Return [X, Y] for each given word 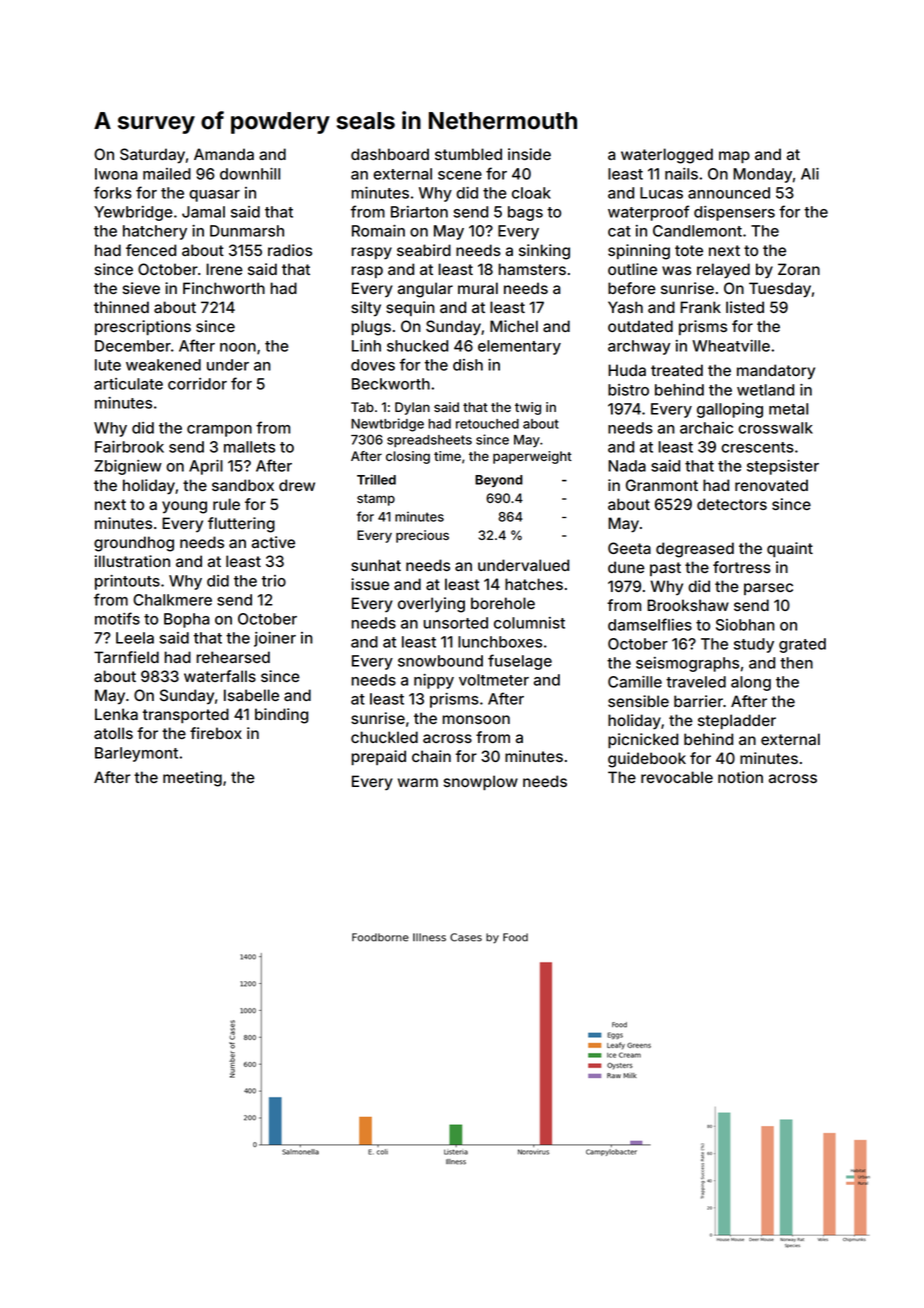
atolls [113, 733]
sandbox [243, 485]
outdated [640, 326]
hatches [534, 584]
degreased [695, 550]
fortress [742, 567]
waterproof [648, 213]
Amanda [224, 154]
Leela [135, 638]
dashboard [390, 154]
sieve [141, 288]
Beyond [499, 481]
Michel [514, 326]
